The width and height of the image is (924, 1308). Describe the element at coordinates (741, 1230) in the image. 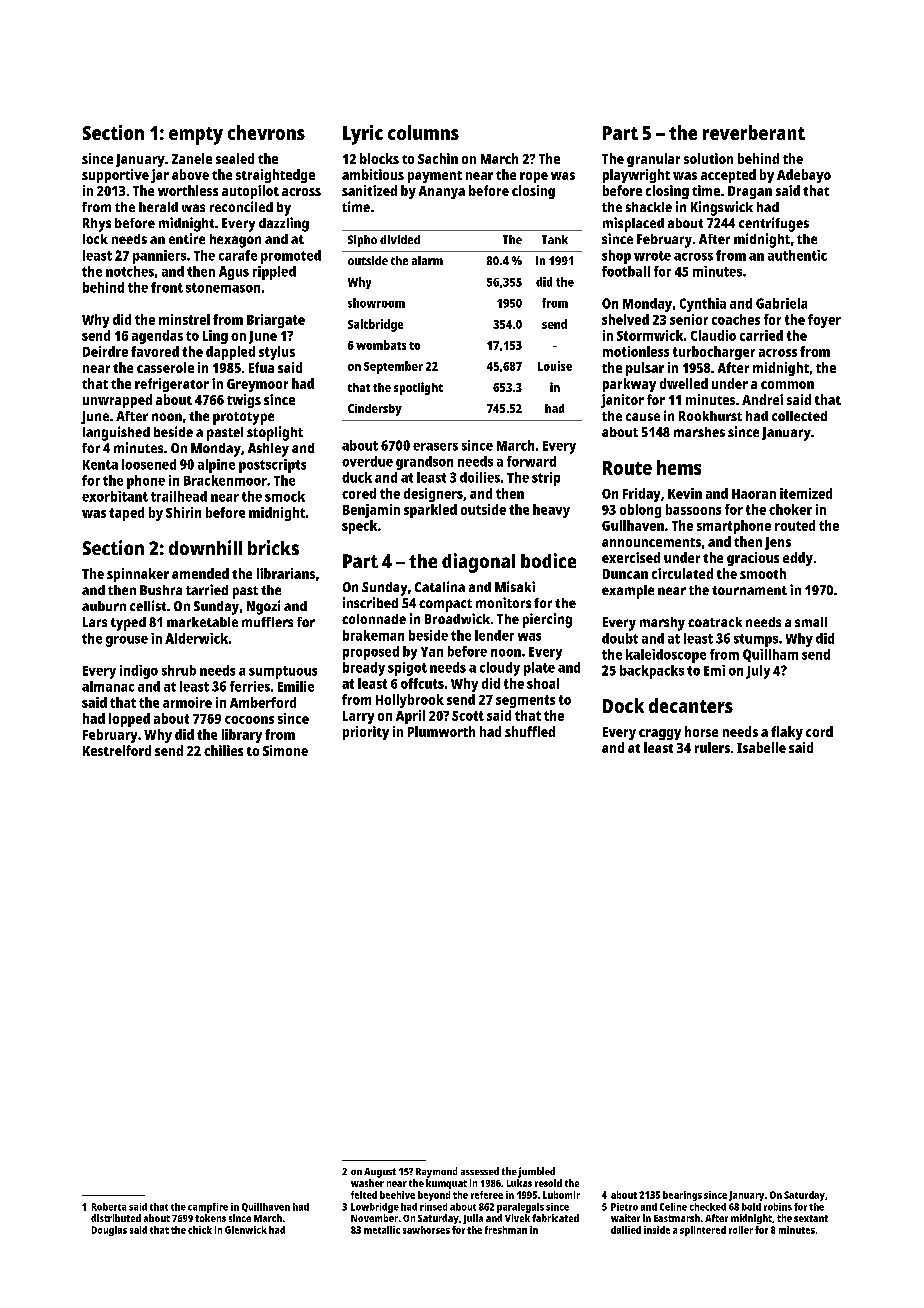

I see `roller` at that location.
